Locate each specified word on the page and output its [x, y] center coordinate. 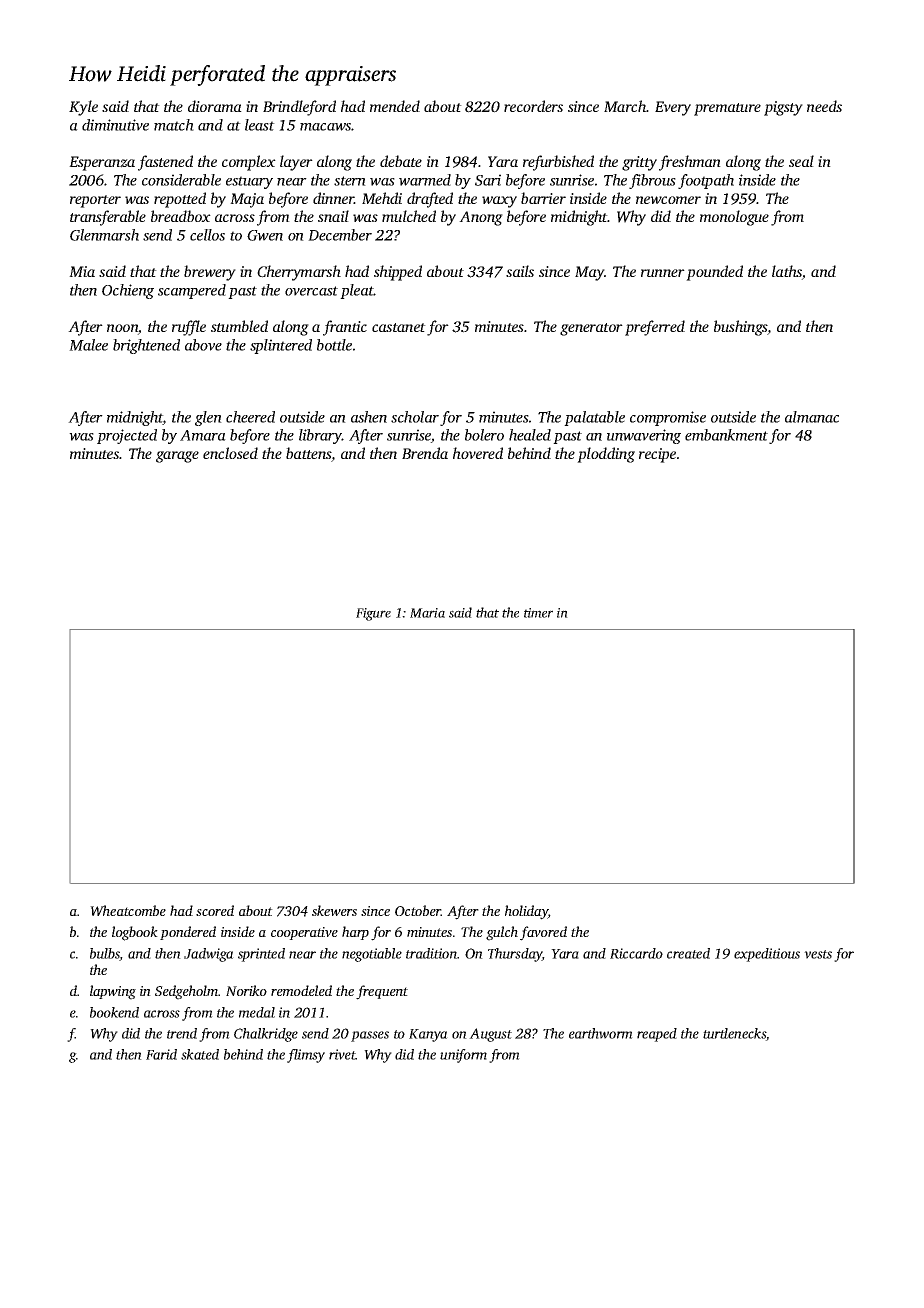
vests [818, 954]
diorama [215, 106]
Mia [82, 271]
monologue [734, 218]
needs [824, 106]
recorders [533, 106]
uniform [463, 1056]
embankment [726, 435]
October [418, 910]
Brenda [425, 453]
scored [215, 910]
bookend [114, 1012]
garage [177, 457]
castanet [399, 327]
